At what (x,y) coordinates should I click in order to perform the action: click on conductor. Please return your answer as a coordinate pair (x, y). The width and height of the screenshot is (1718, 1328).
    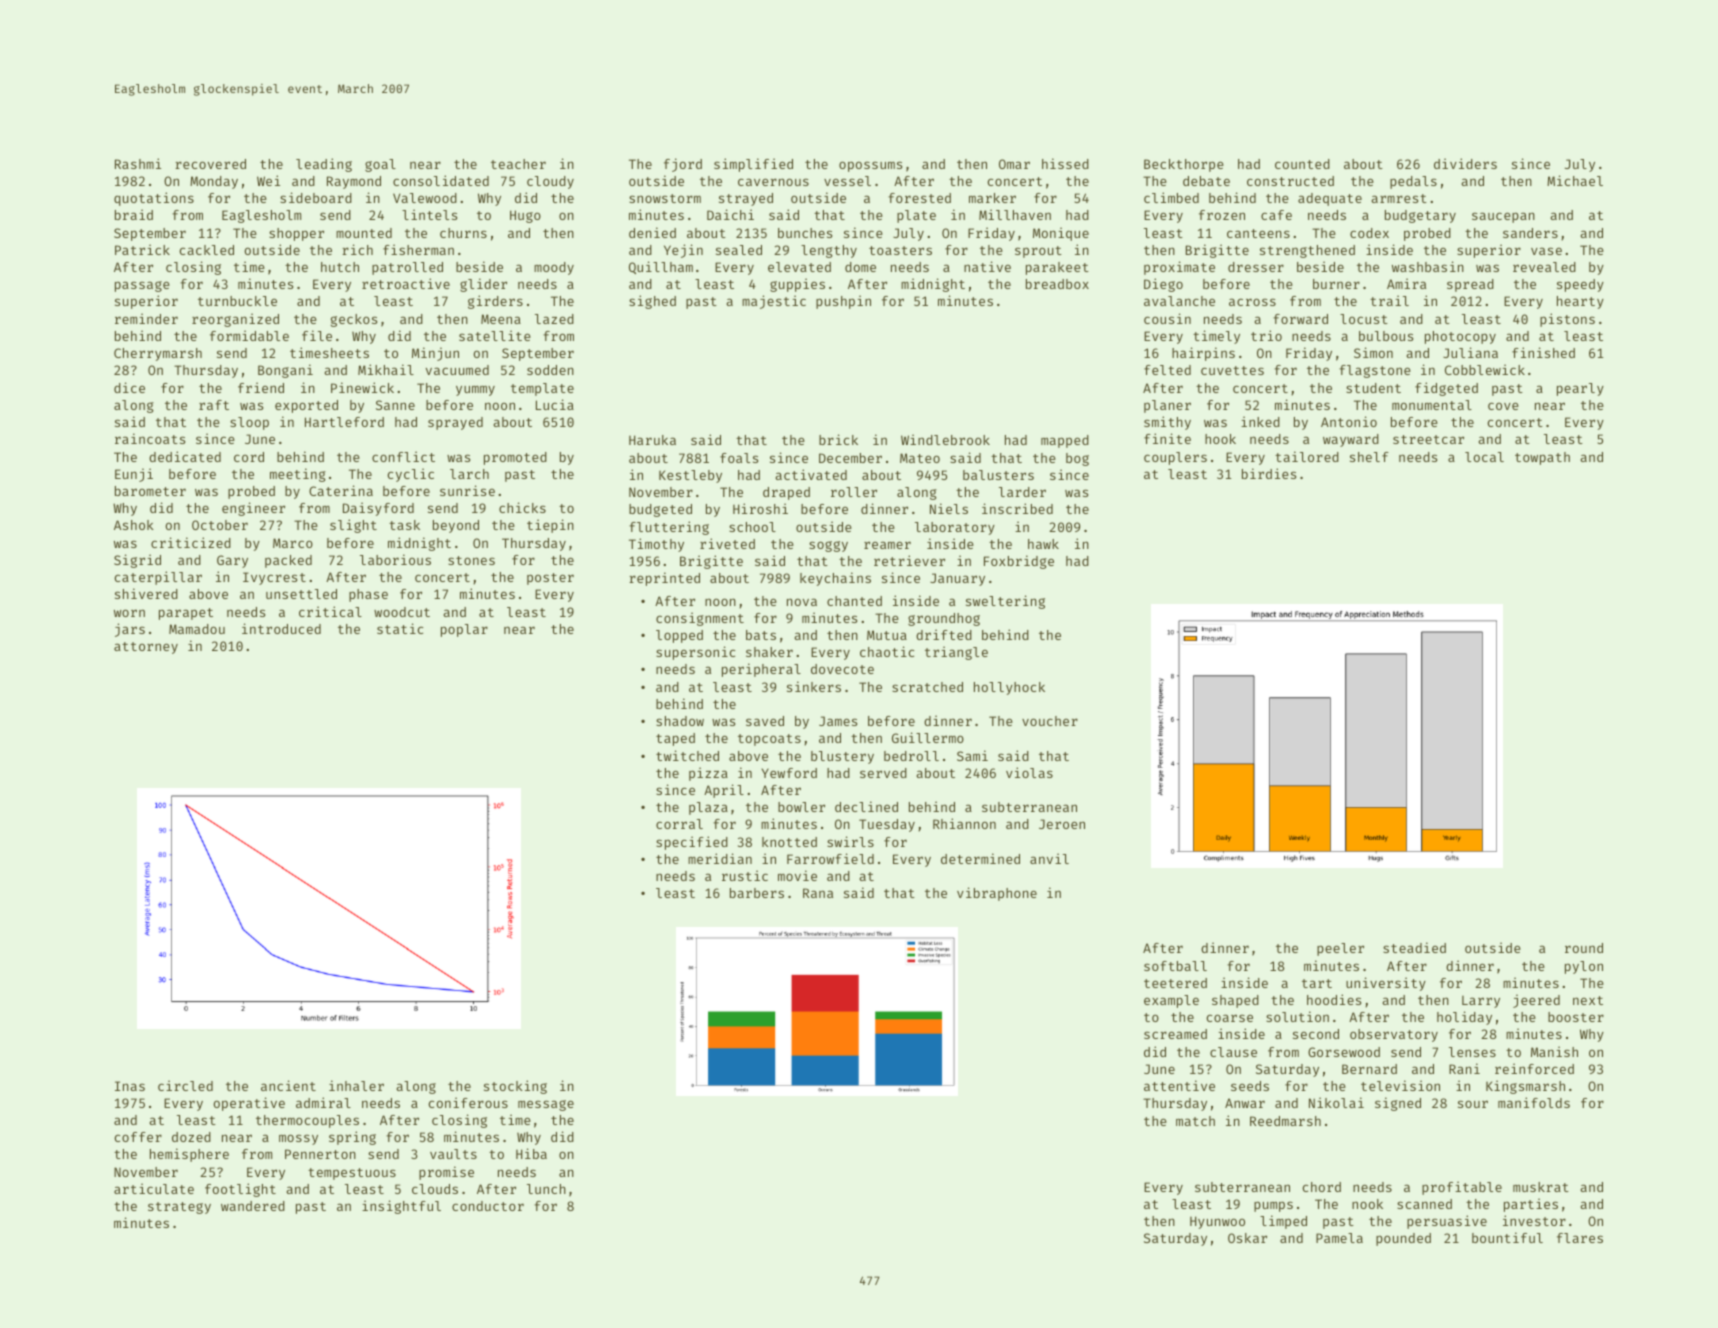
    Looking at the image, I should click on (488, 1206).
